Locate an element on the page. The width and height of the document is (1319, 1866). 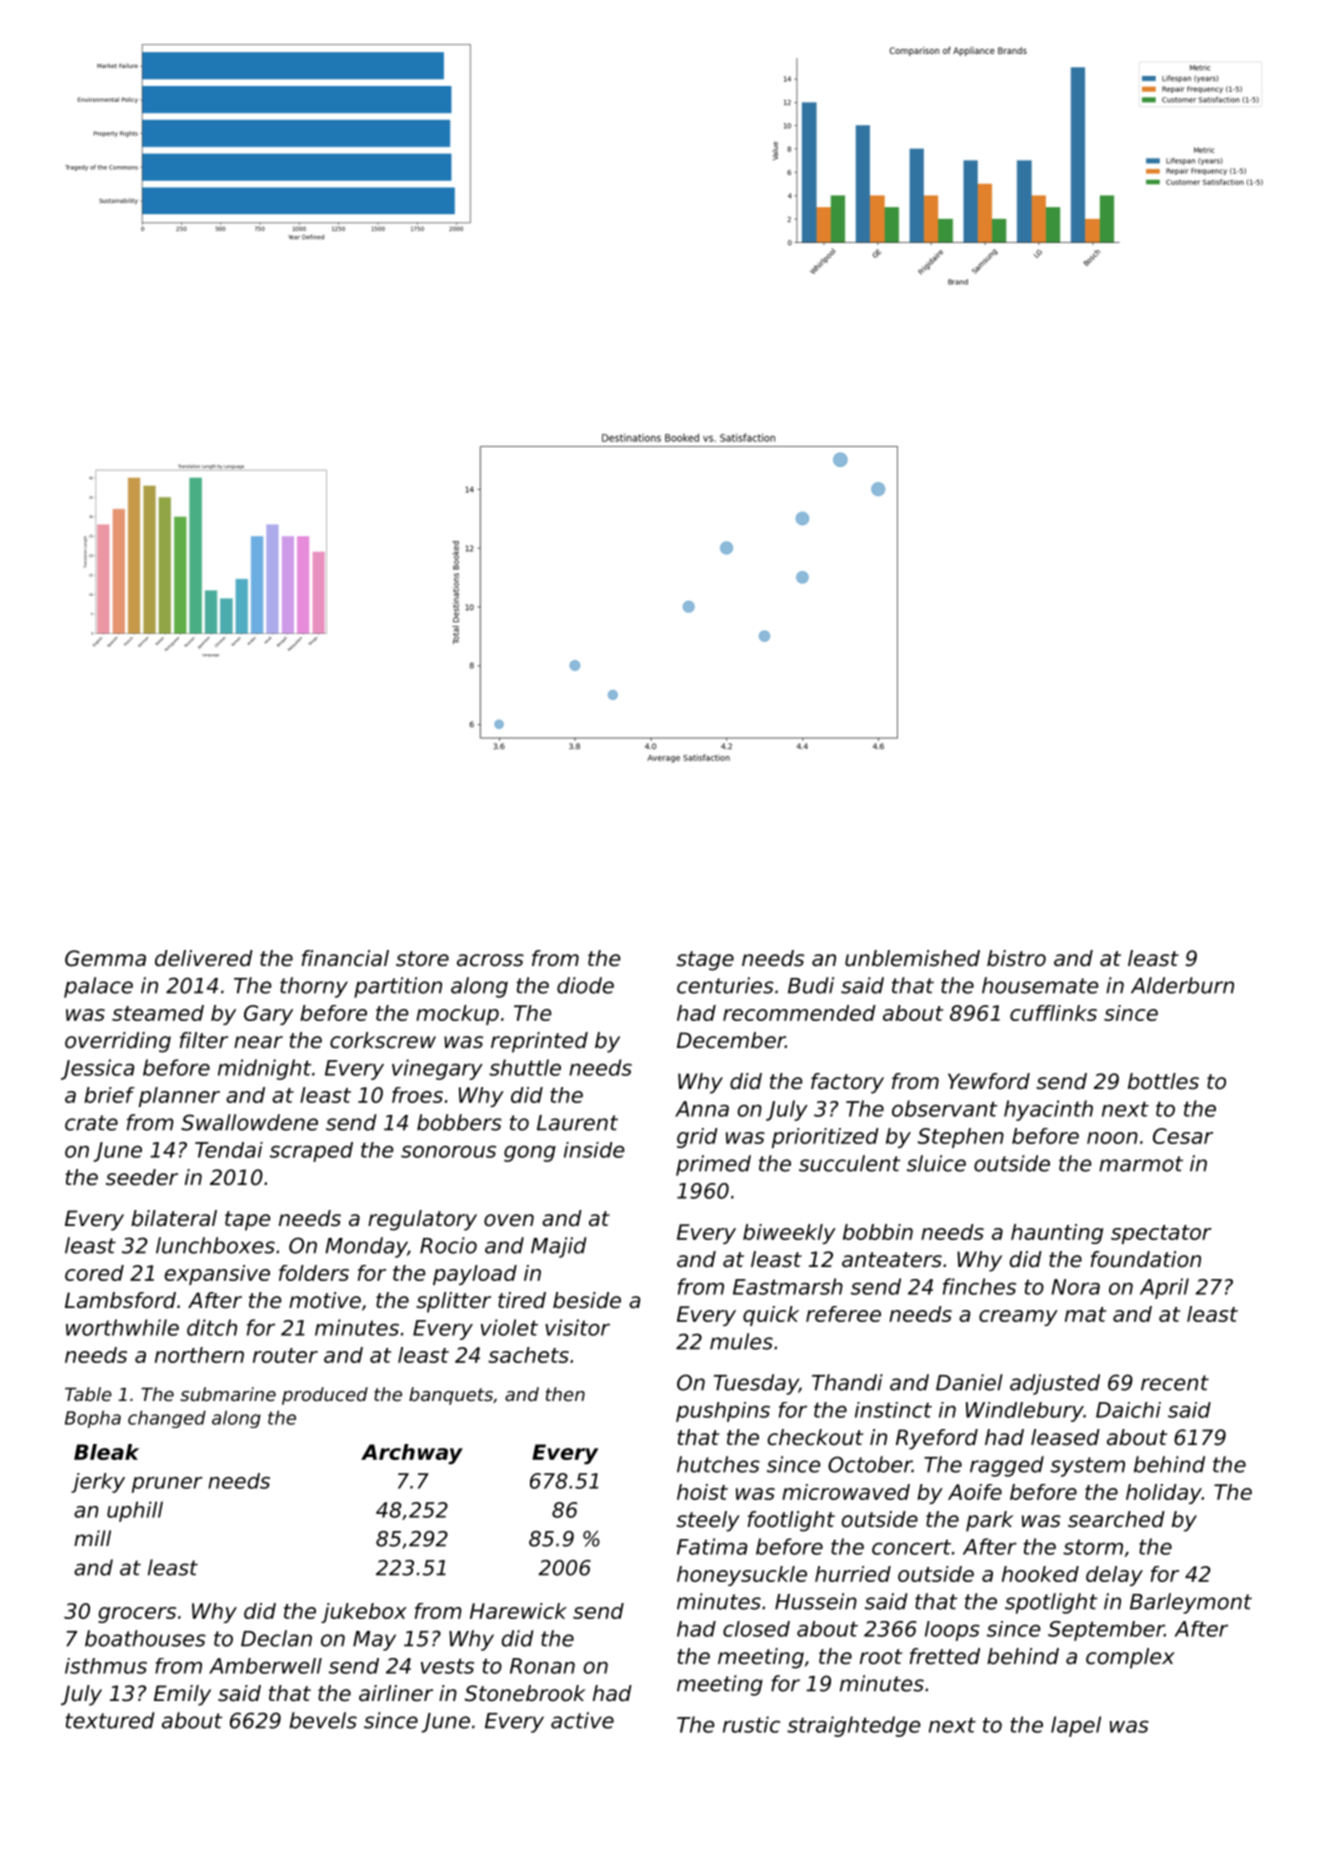
prioritized is located at coordinates (825, 1138).
